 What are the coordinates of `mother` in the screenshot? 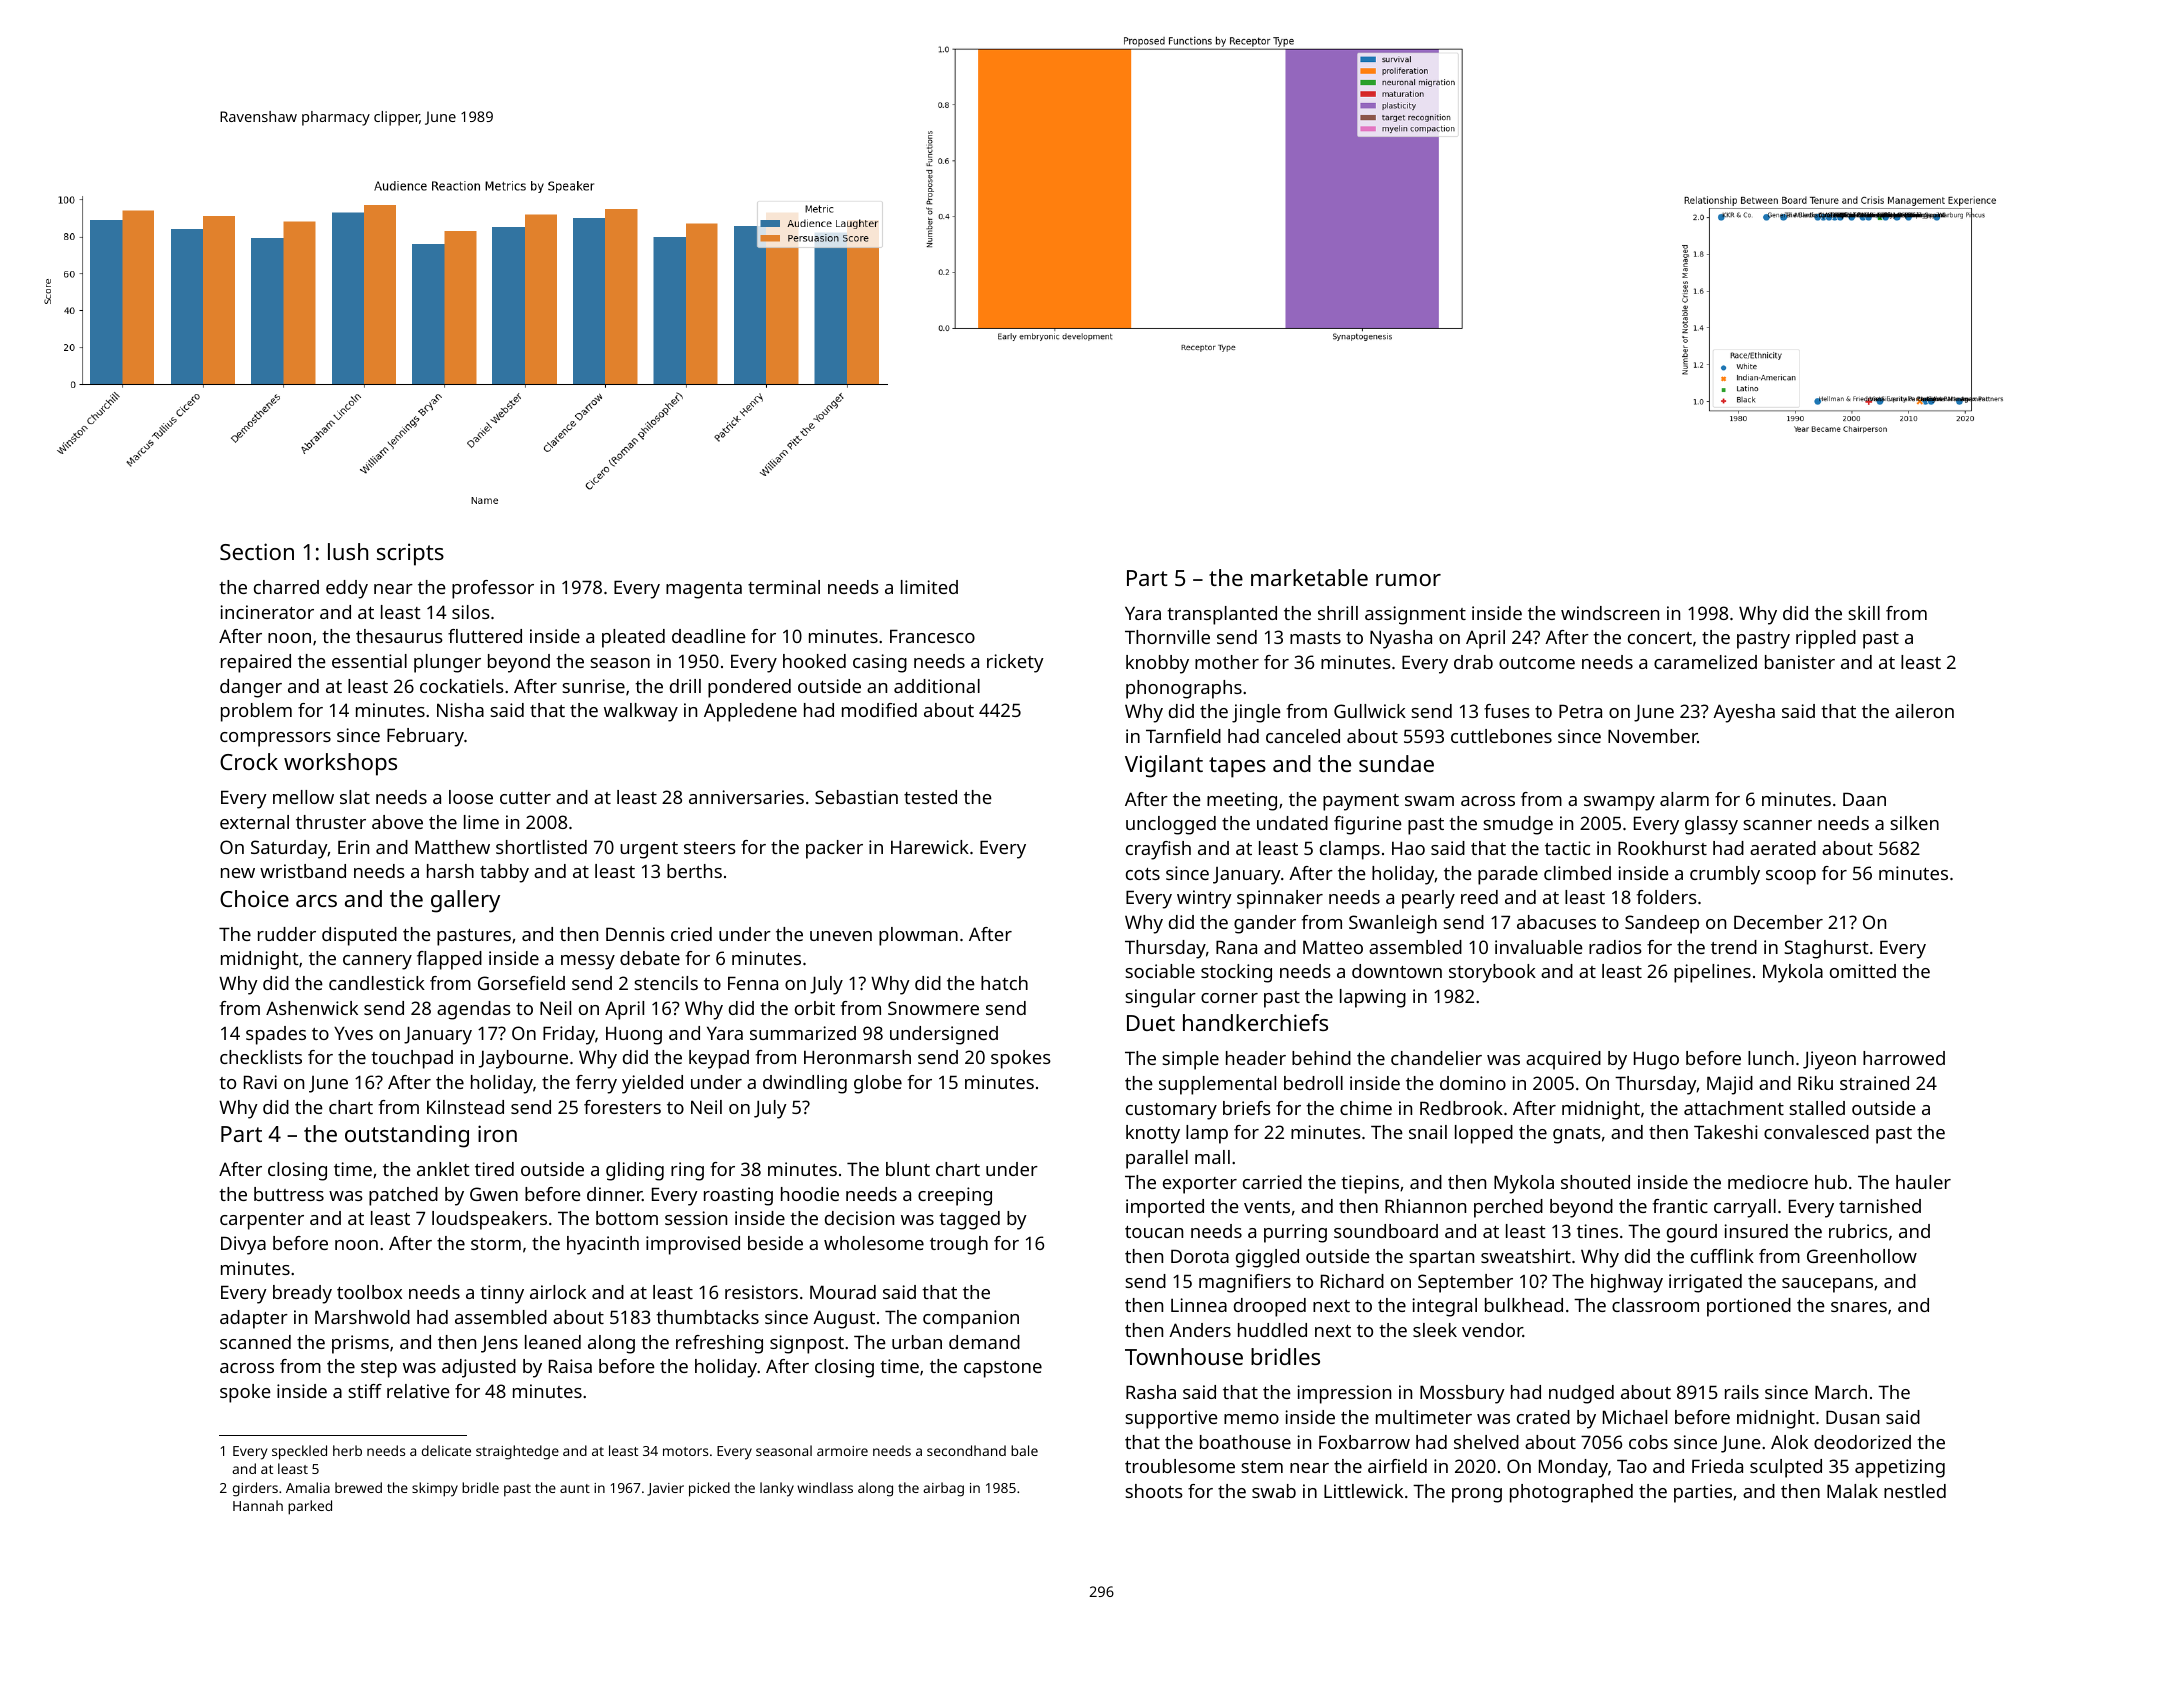 It's located at (1227, 662).
